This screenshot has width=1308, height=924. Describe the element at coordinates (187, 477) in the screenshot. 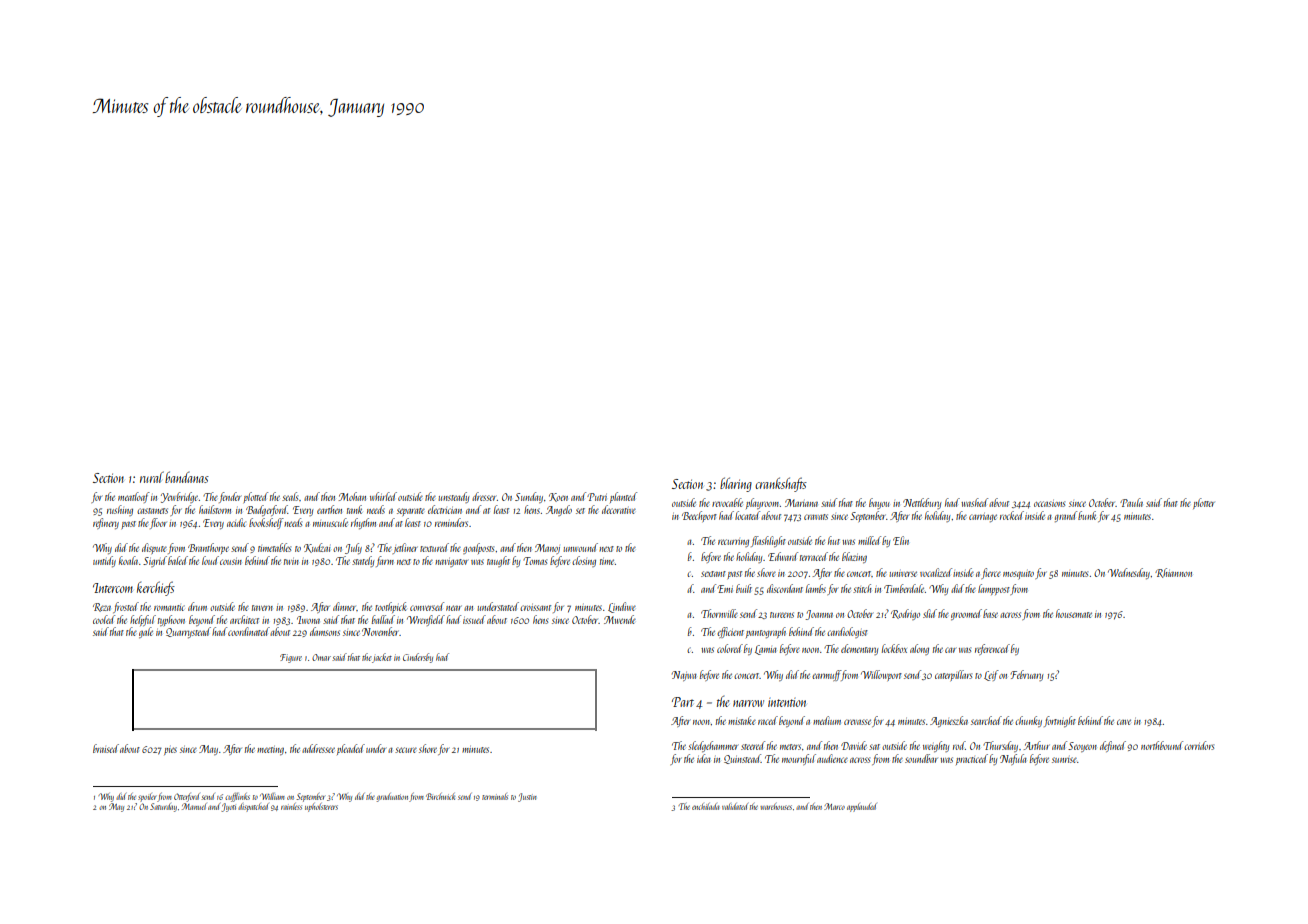

I see `bandanas` at that location.
